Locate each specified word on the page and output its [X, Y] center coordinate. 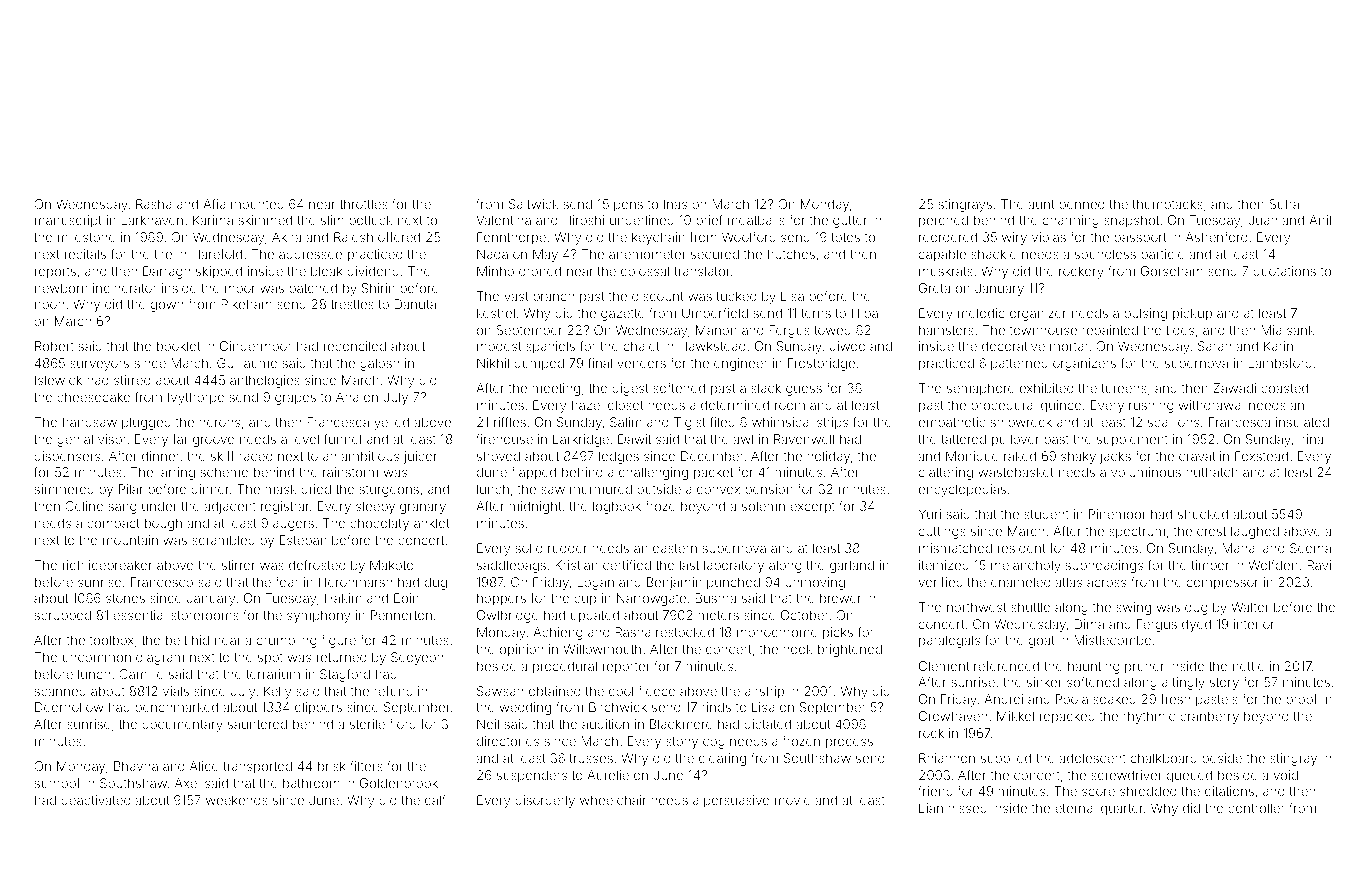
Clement [944, 666]
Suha [1284, 204]
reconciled [355, 346]
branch [553, 296]
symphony [318, 616]
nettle [1249, 666]
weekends [237, 800]
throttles [364, 204]
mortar [1069, 346]
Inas [675, 204]
